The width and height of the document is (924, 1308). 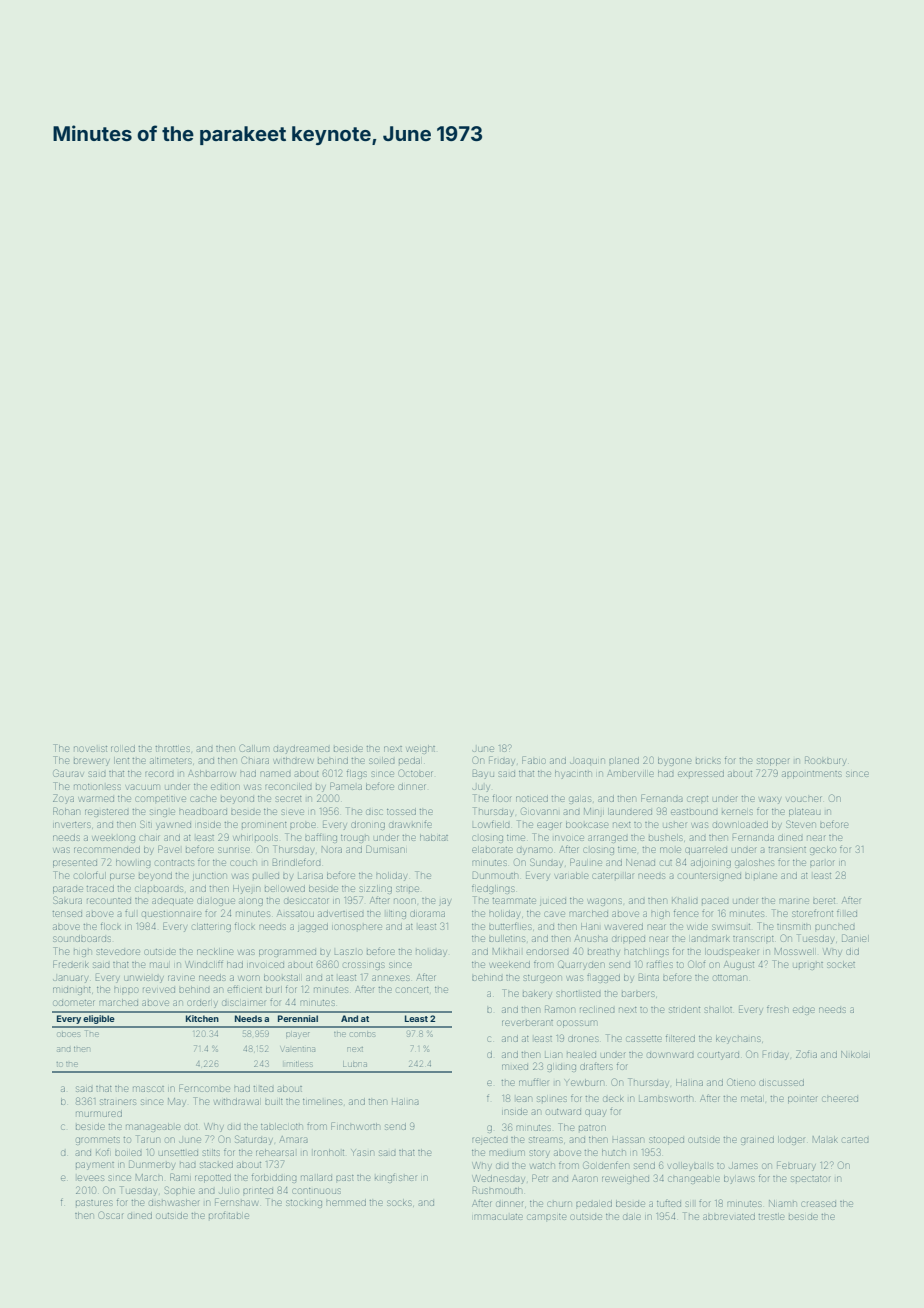 What do you see at coordinates (729, 978) in the document?
I see `ottoman` at bounding box center [729, 978].
